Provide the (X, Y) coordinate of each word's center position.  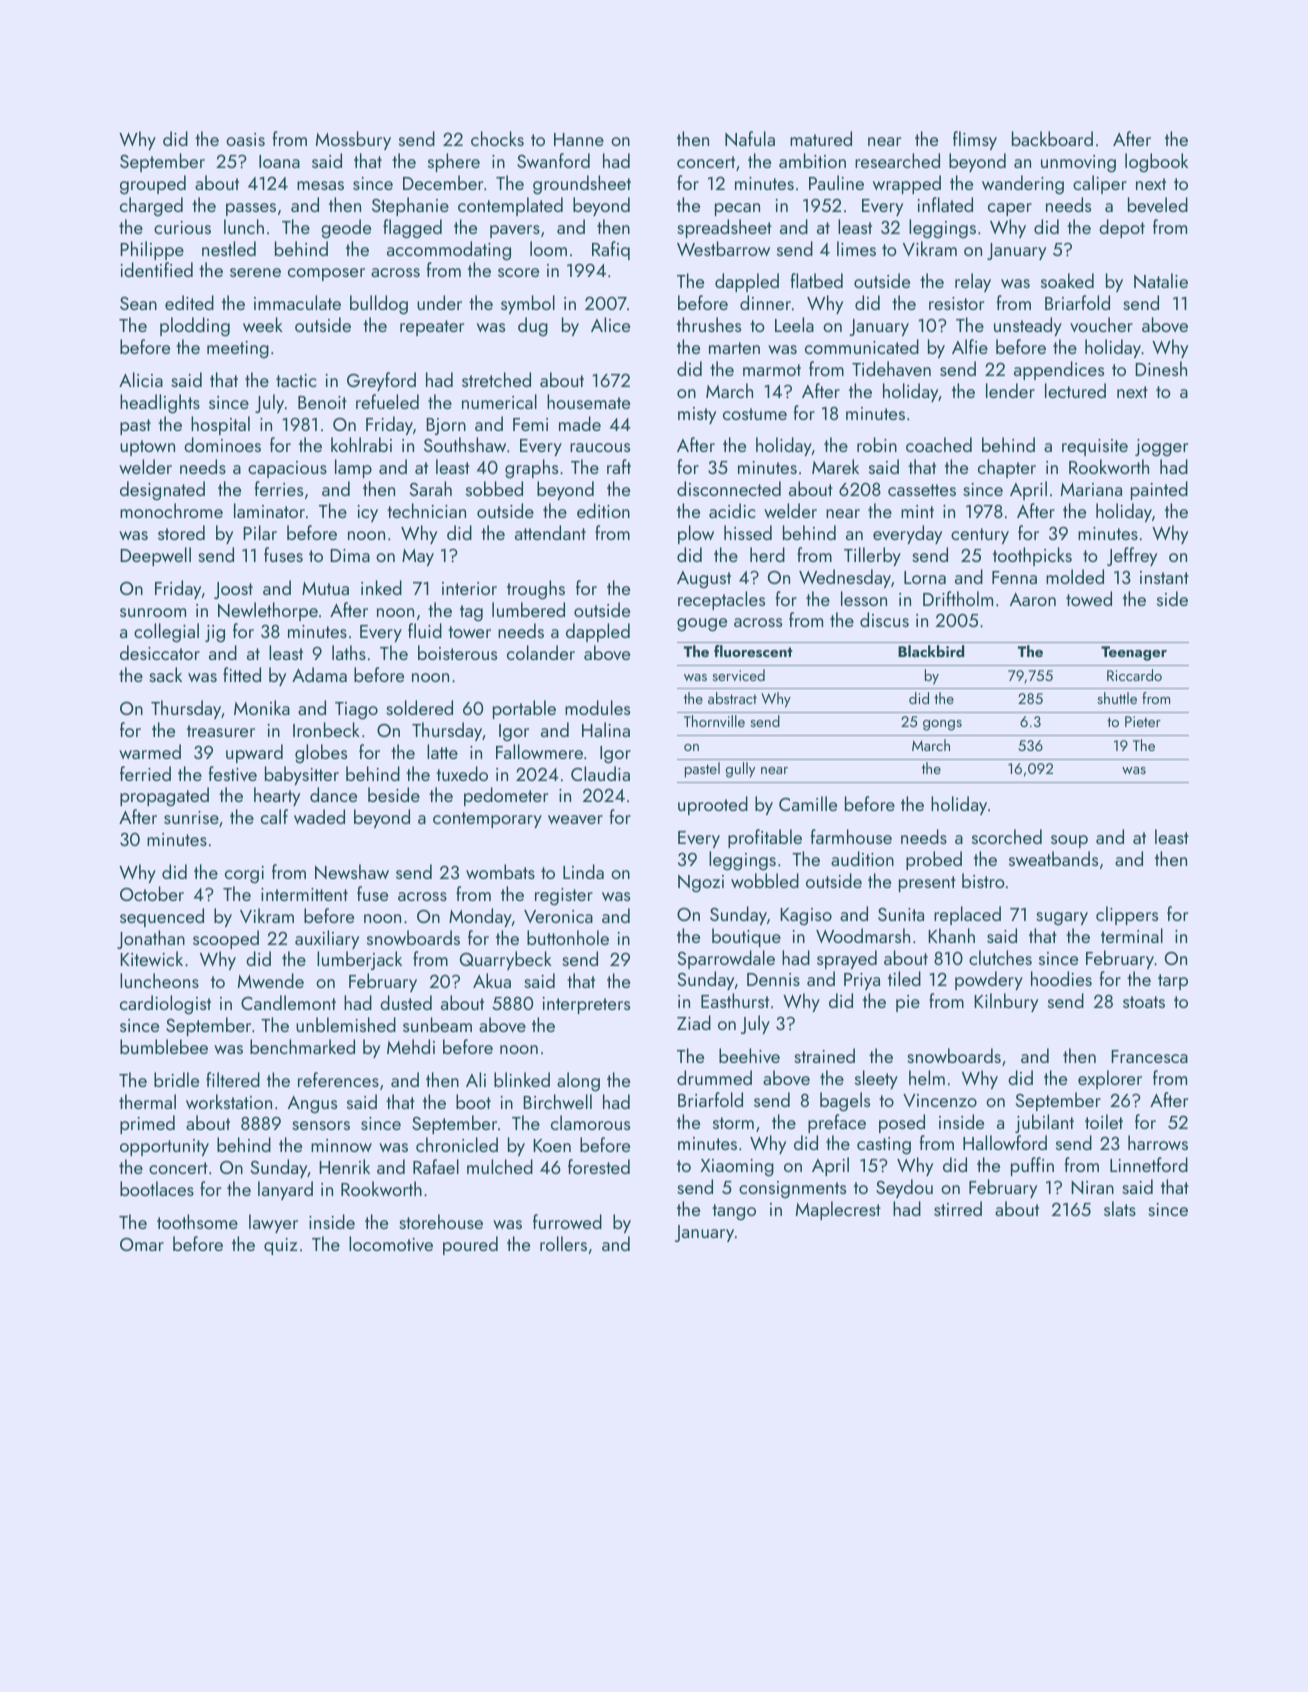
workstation (229, 1101)
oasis (245, 139)
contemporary (487, 820)
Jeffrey (1132, 556)
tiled (904, 978)
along (578, 1082)
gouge (702, 625)
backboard (1052, 138)
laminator (269, 510)
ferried (145, 773)
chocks (497, 138)
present (927, 884)
